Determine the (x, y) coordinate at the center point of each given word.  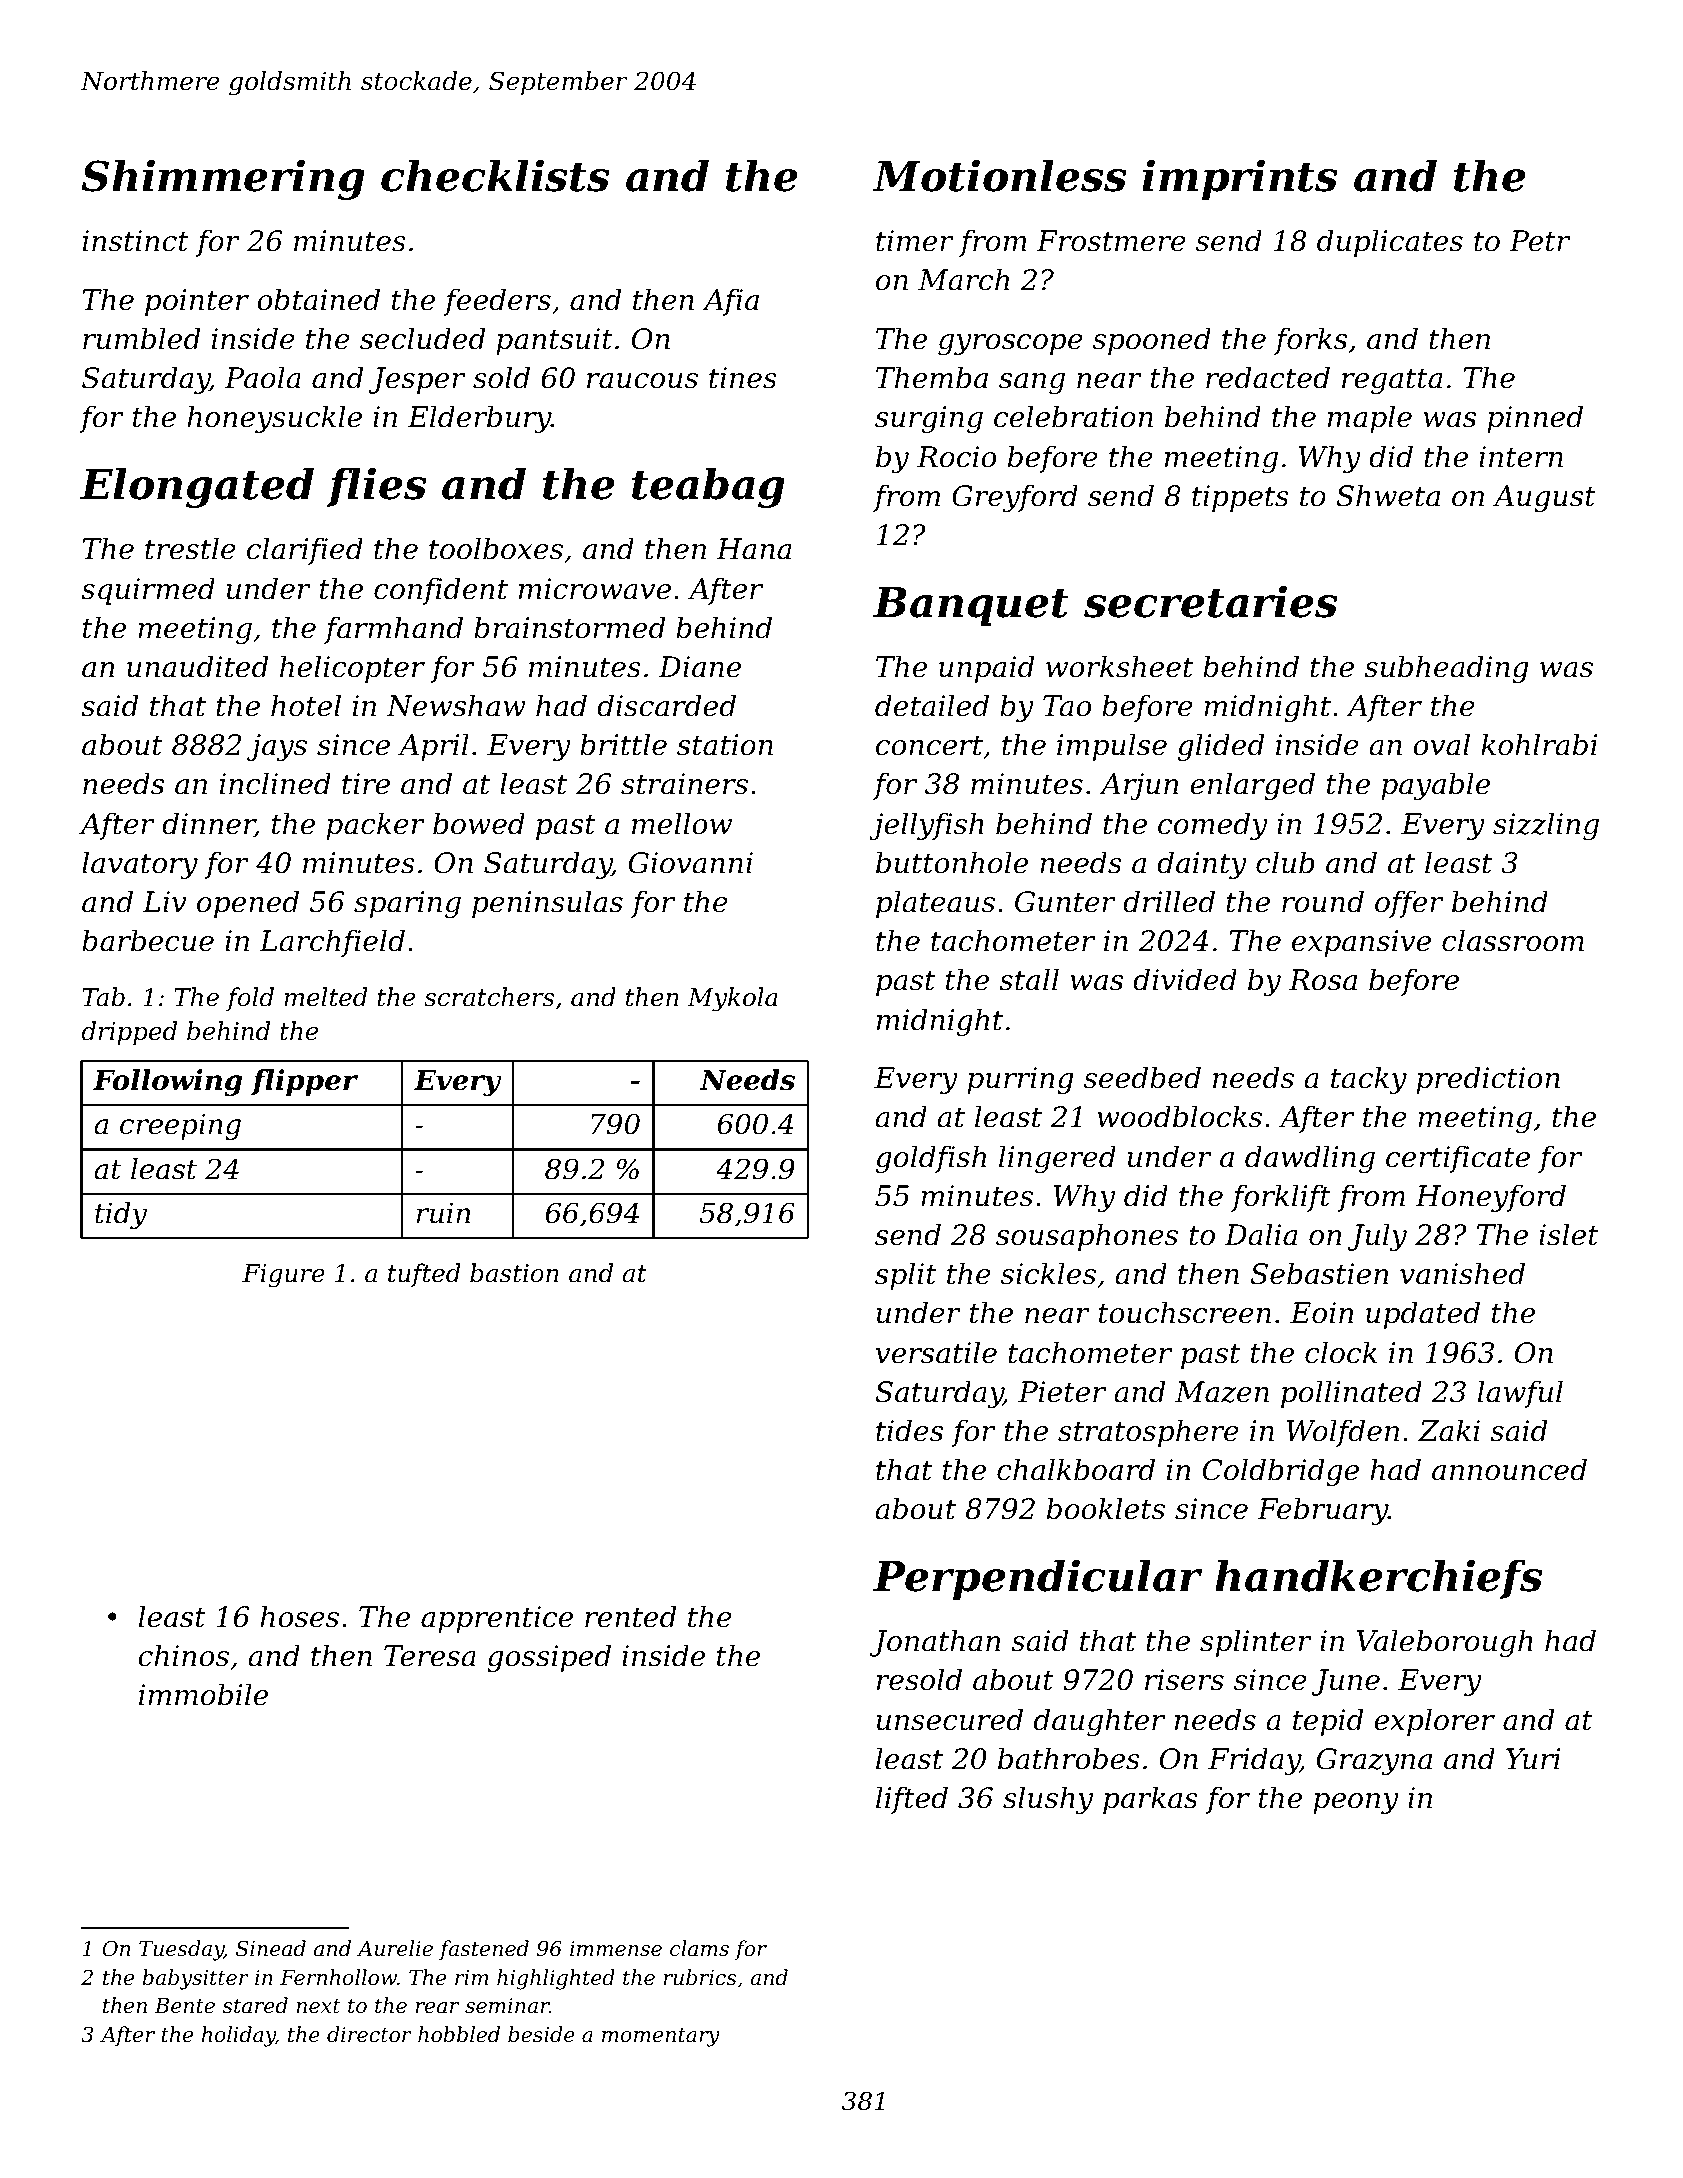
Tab (103, 997)
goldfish (931, 1159)
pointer (197, 302)
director (369, 2034)
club (1285, 862)
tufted (424, 1275)
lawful (1520, 1394)
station (725, 745)
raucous (642, 381)
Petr (1539, 241)
